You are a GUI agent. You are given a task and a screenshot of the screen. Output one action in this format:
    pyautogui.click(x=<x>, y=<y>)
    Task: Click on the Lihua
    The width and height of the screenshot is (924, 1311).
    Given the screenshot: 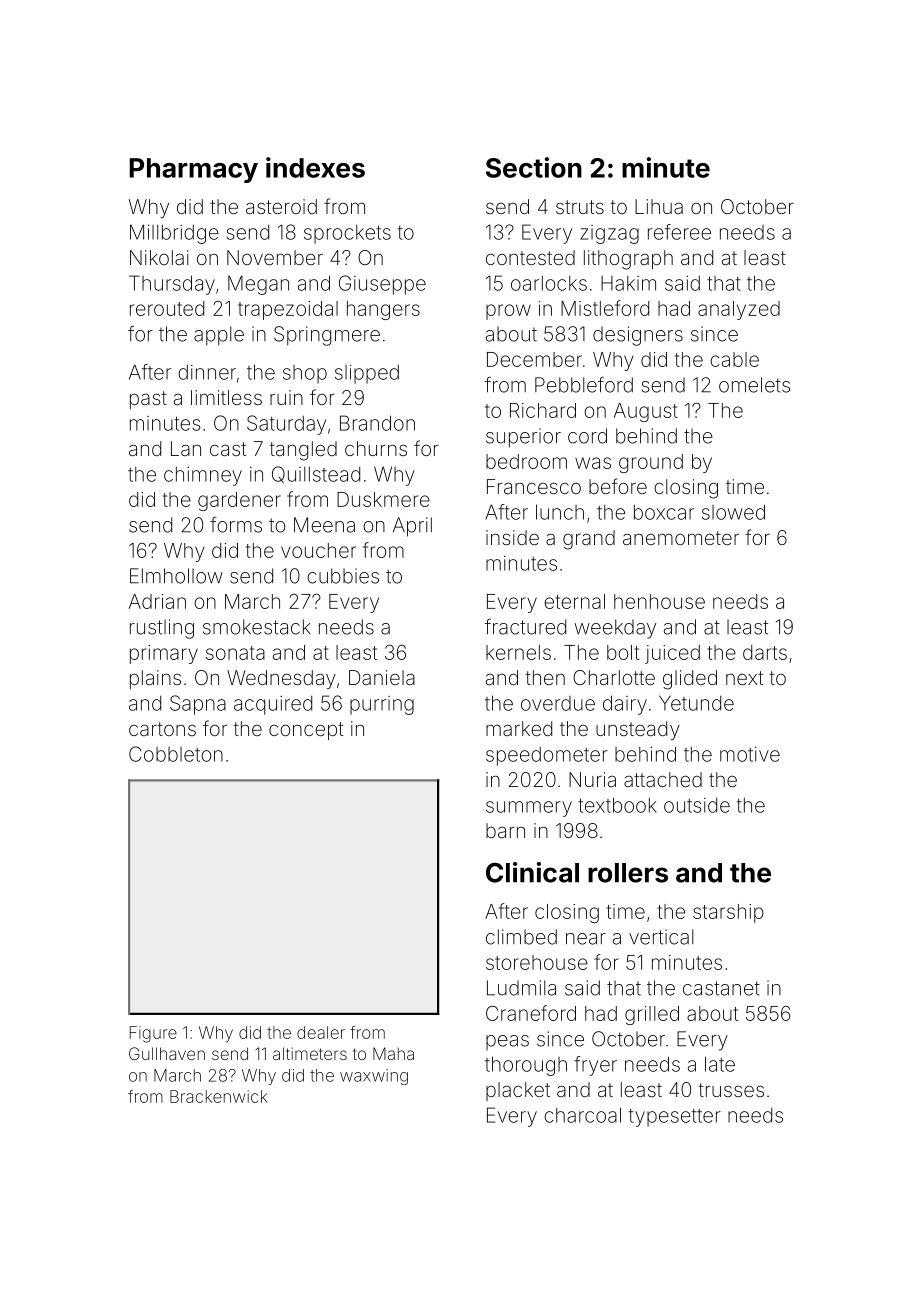 What is the action you would take?
    pyautogui.click(x=659, y=206)
